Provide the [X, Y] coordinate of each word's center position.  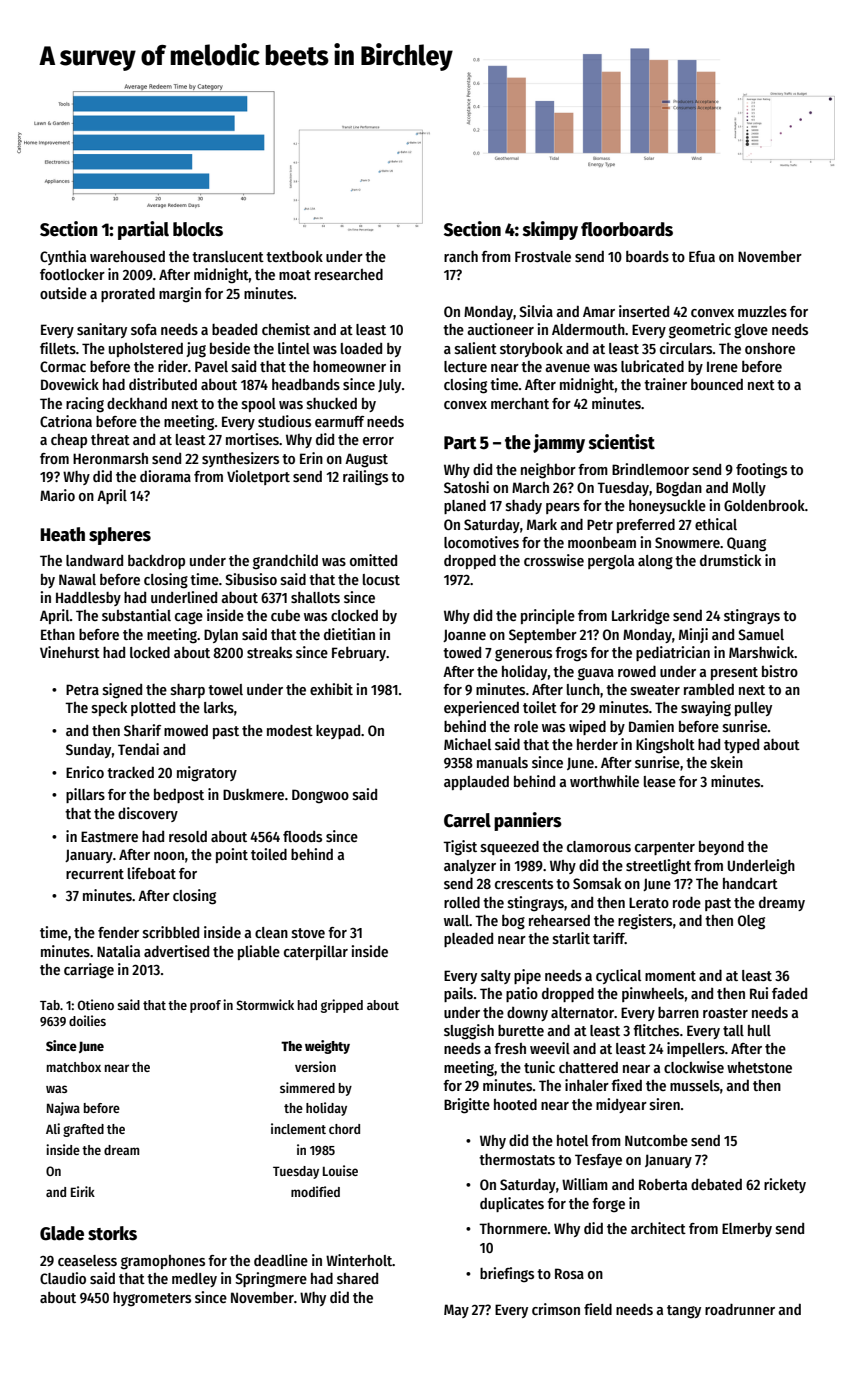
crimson [556, 1309]
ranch [461, 256]
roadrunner [740, 1309]
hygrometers [152, 1299]
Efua [702, 256]
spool [259, 405]
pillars [85, 795]
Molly [749, 489]
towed [462, 652]
